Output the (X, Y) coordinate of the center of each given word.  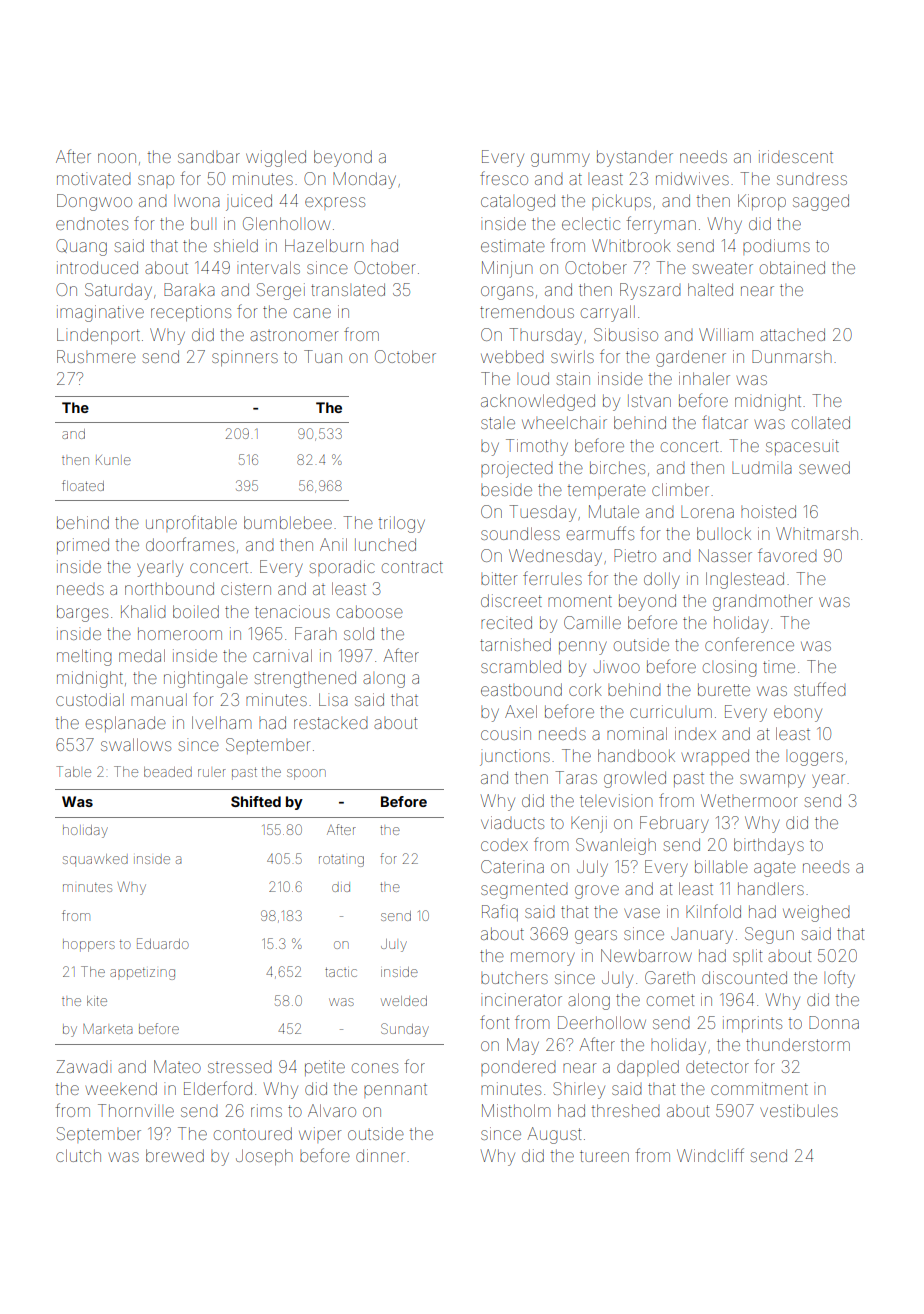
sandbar (209, 156)
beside (506, 489)
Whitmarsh (817, 533)
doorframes (190, 544)
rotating (341, 861)
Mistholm (516, 1110)
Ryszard (650, 291)
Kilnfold (713, 911)
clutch (78, 1155)
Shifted (256, 801)
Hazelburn (324, 245)
